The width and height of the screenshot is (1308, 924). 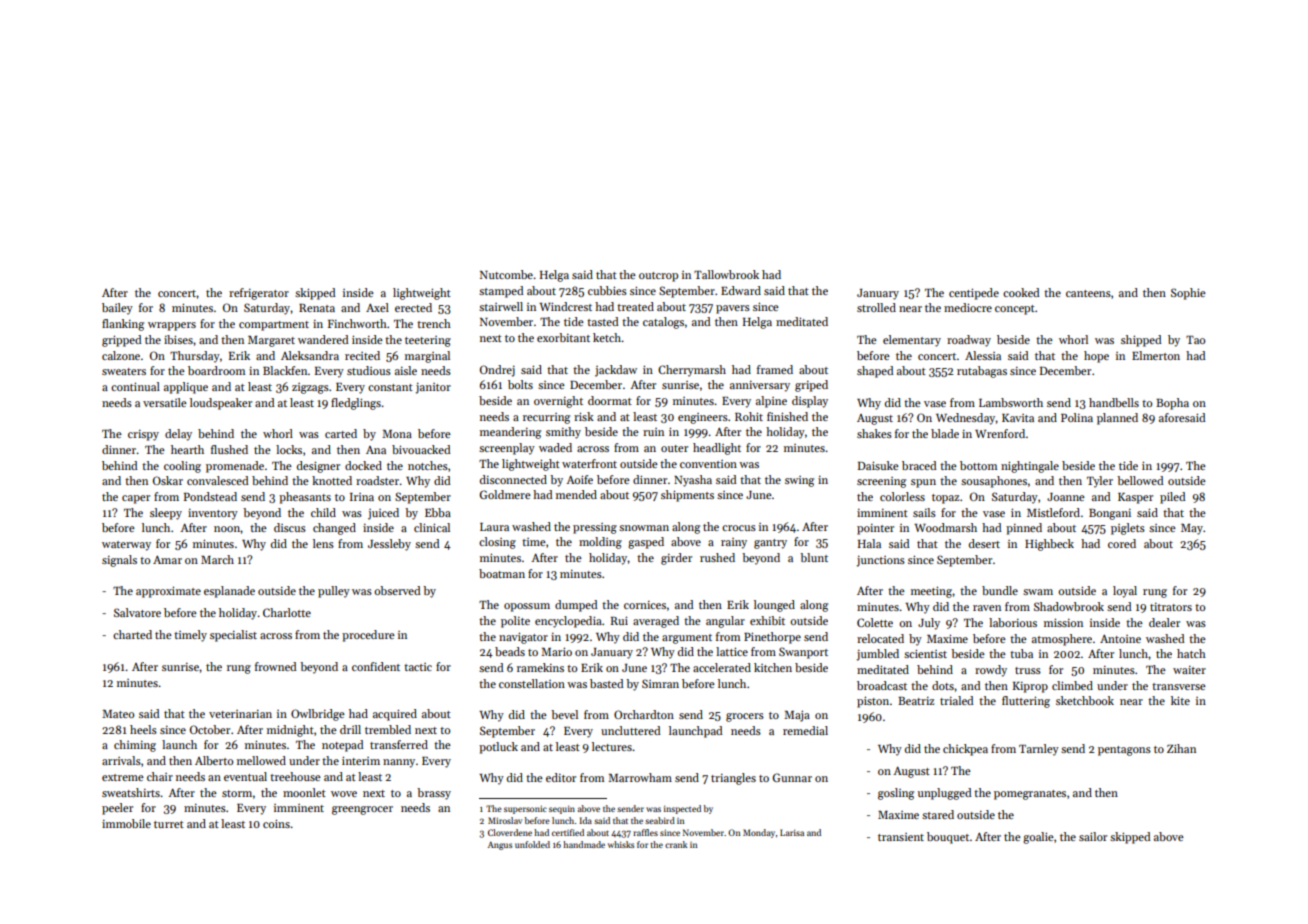 I want to click on Sophie, so click(x=1188, y=294).
